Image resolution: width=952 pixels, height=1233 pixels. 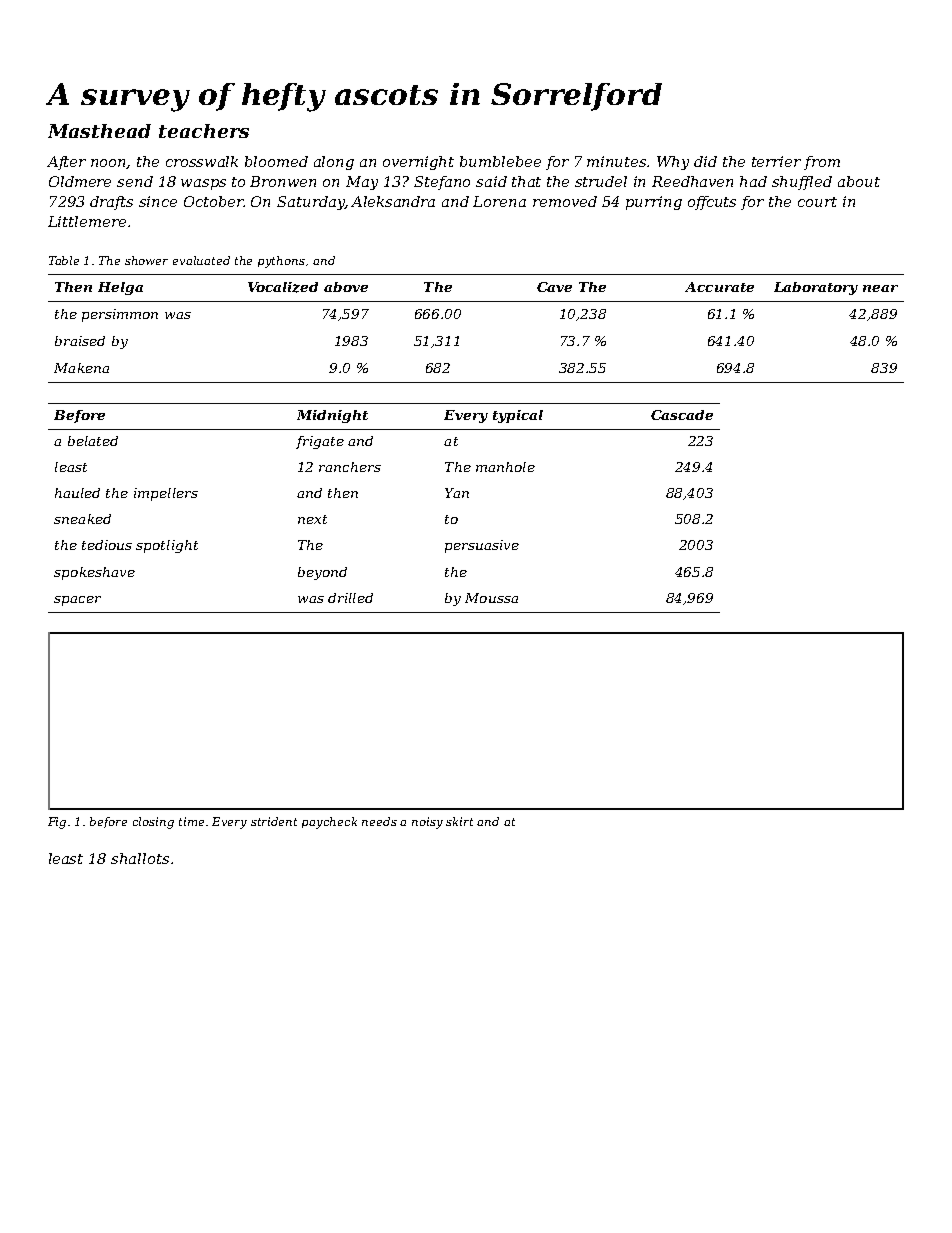 What do you see at coordinates (491, 598) in the page?
I see `Moussa` at bounding box center [491, 598].
